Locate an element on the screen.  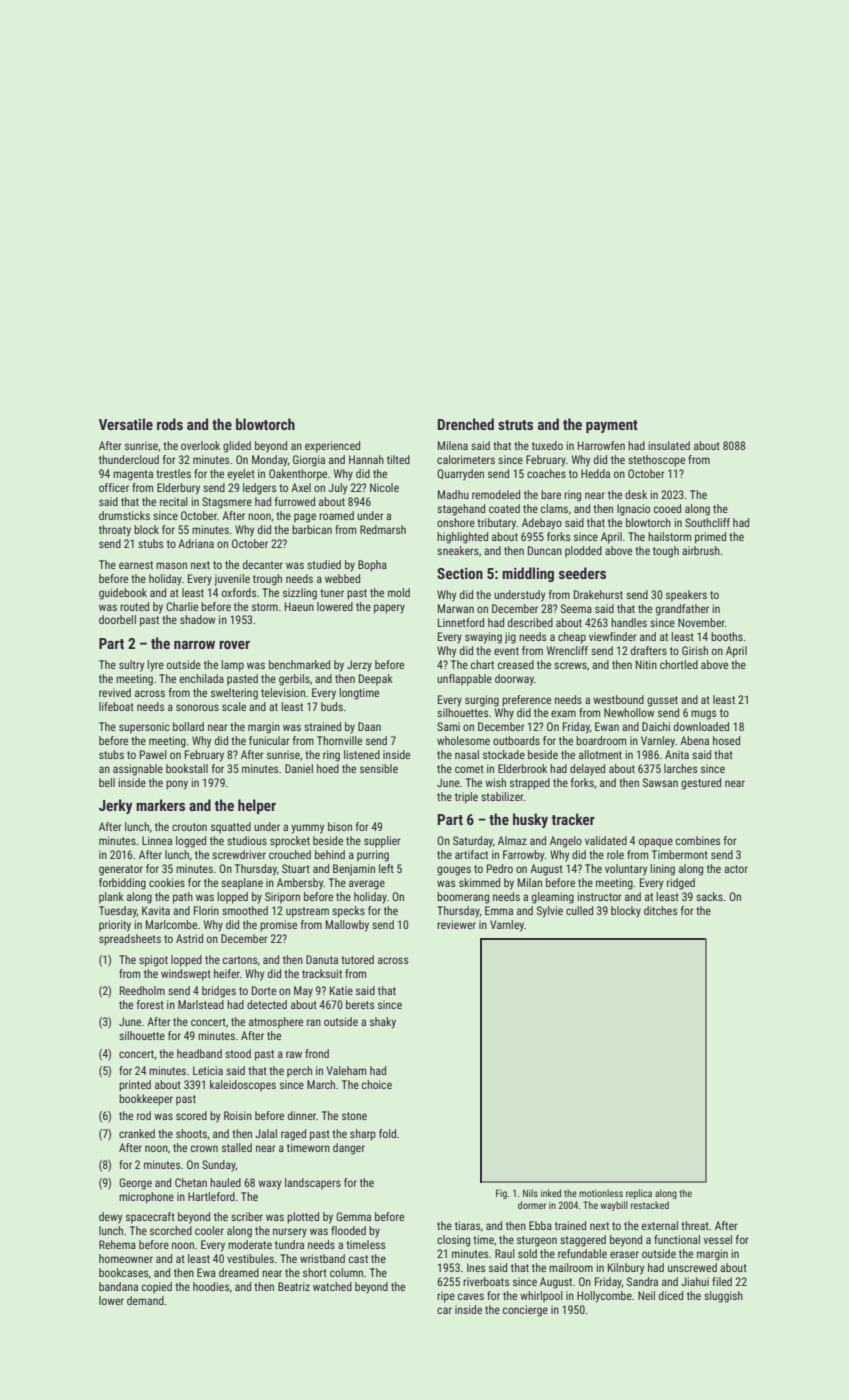
shoots is located at coordinates (191, 1133).
